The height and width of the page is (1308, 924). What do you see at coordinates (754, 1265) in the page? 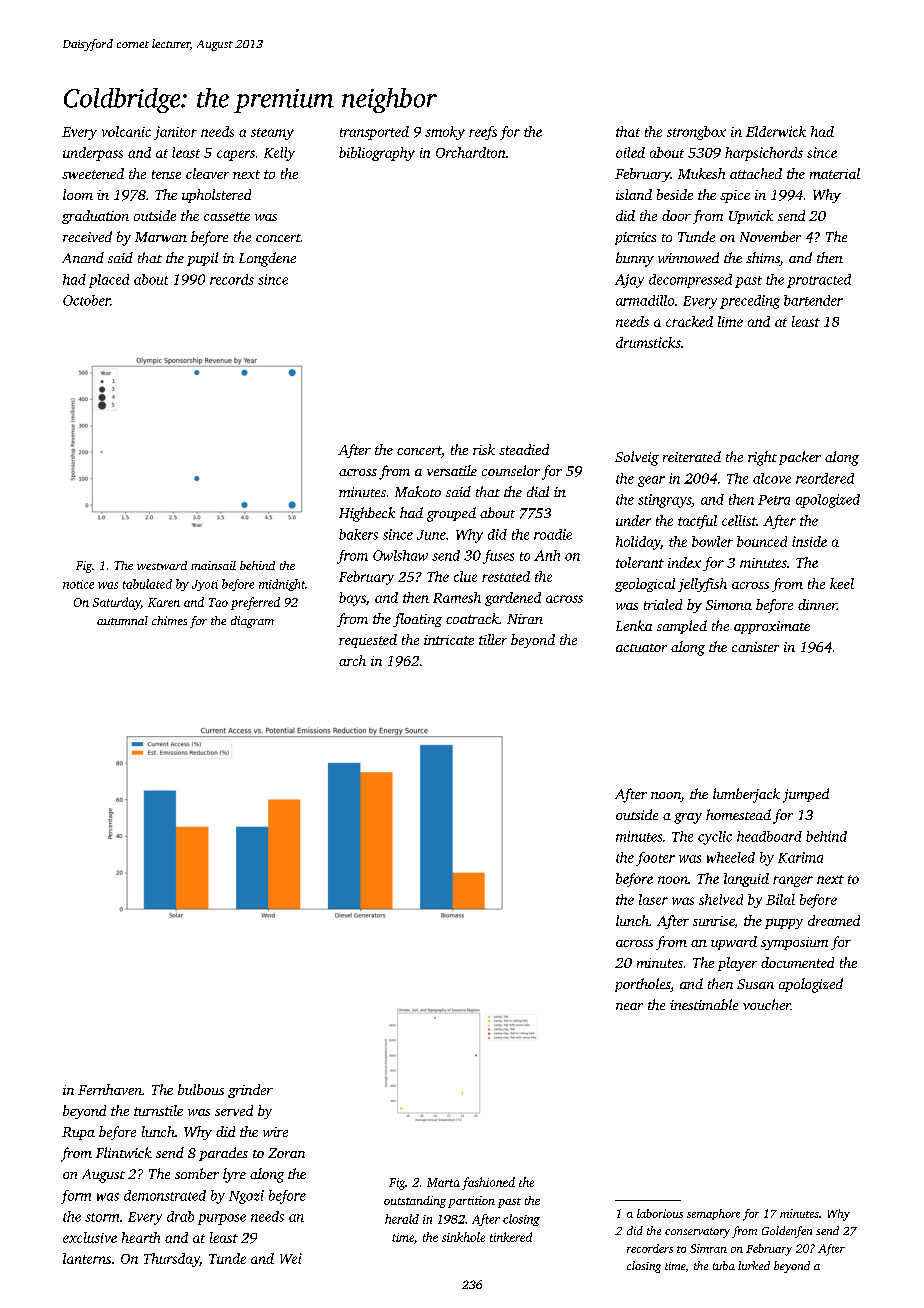
I see `lurked` at bounding box center [754, 1265].
